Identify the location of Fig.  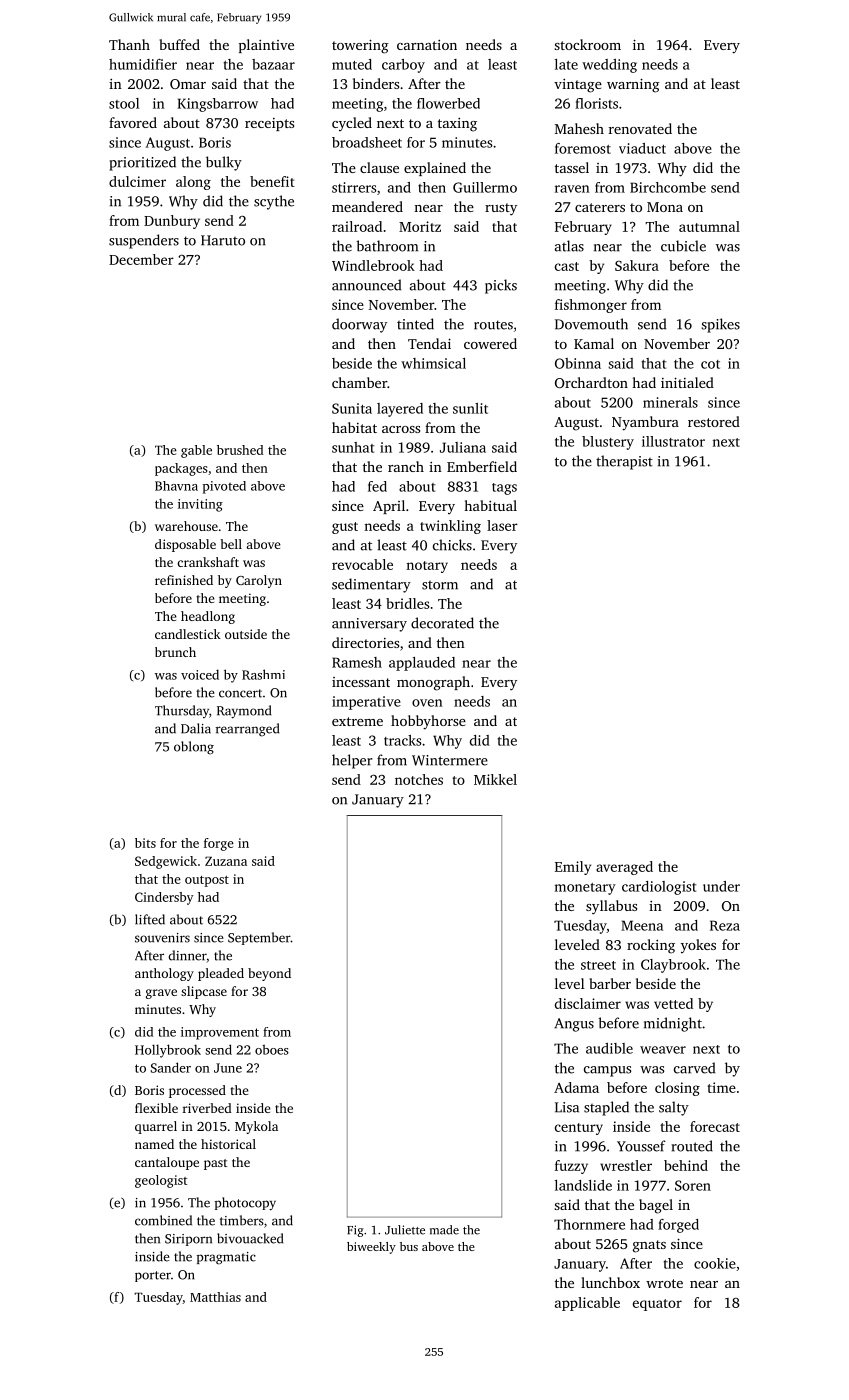
(355, 1231).
